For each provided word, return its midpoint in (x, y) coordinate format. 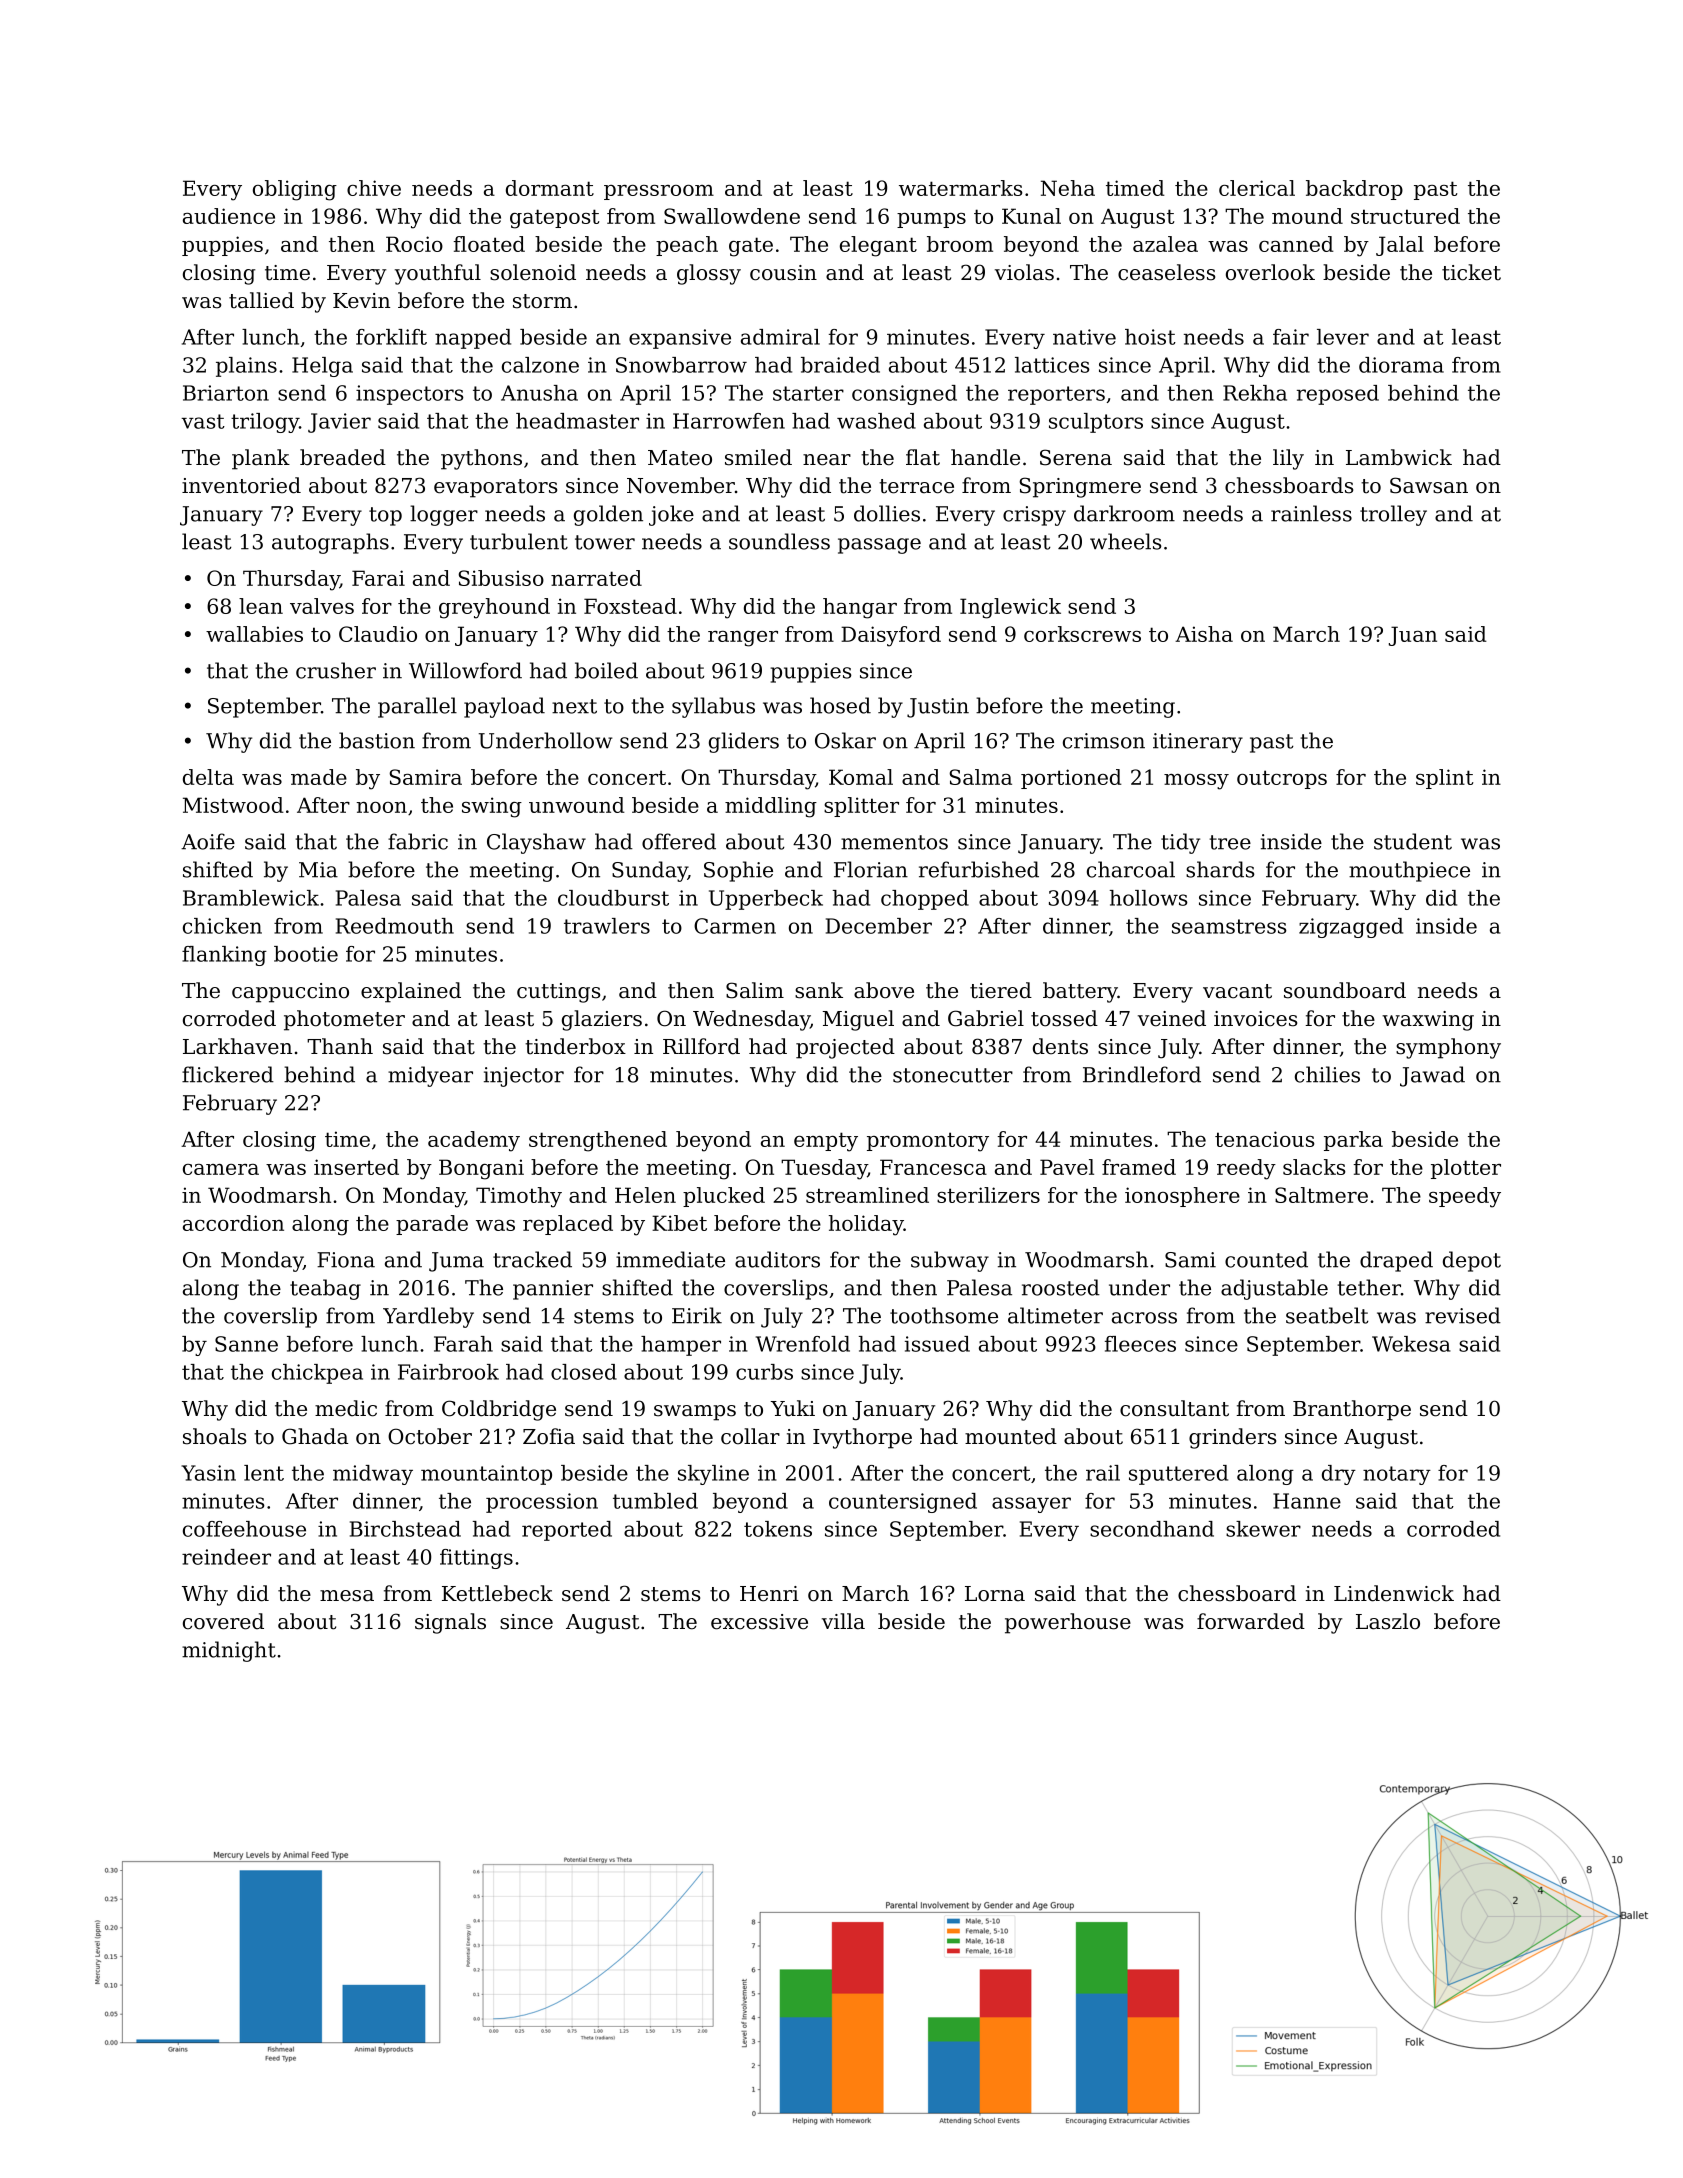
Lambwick (1399, 457)
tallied (261, 300)
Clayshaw (536, 843)
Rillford (701, 1046)
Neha (1068, 188)
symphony (1448, 1048)
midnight (229, 1651)
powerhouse (1068, 1623)
